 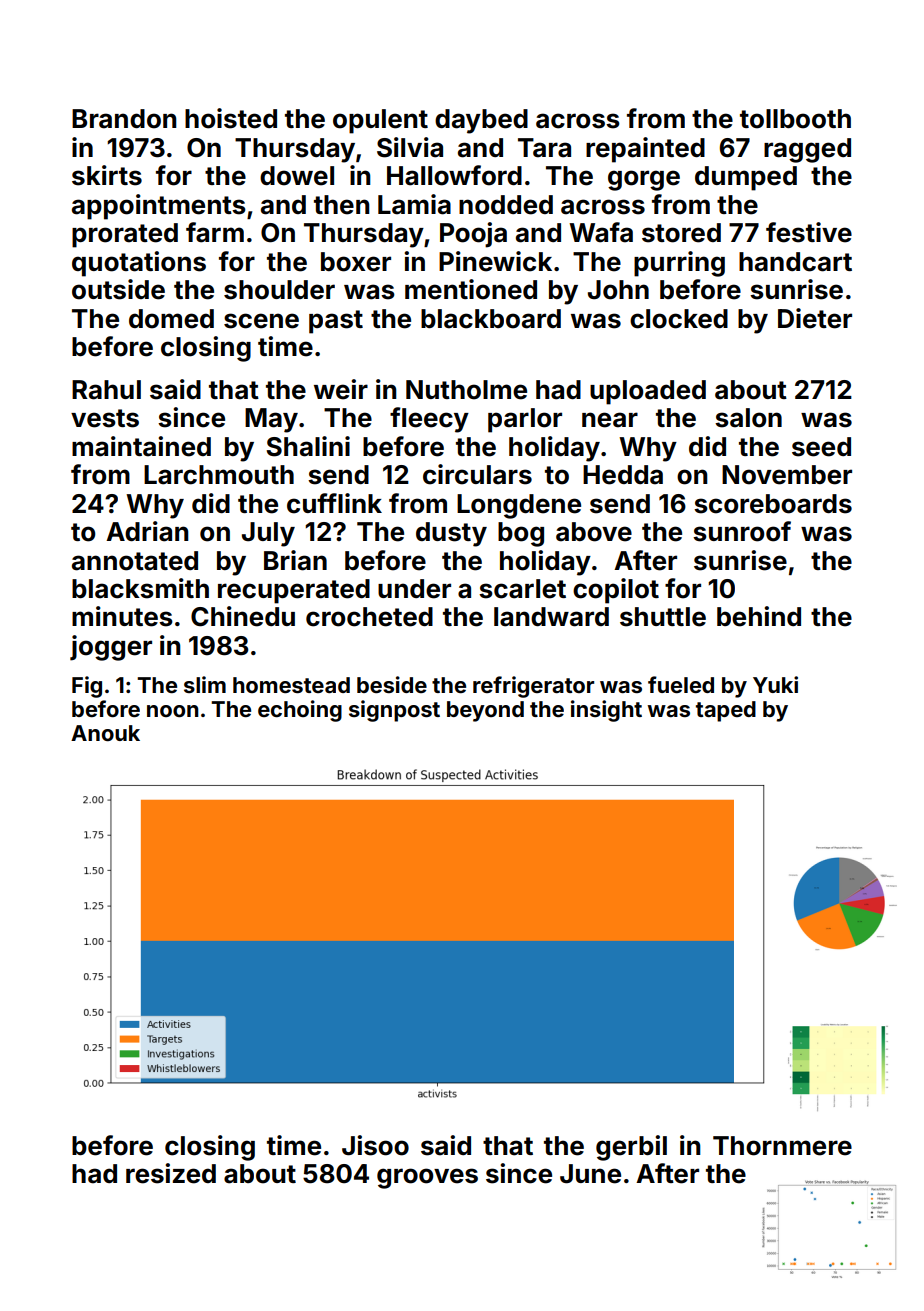 What do you see at coordinates (105, 418) in the page?
I see `vests` at bounding box center [105, 418].
